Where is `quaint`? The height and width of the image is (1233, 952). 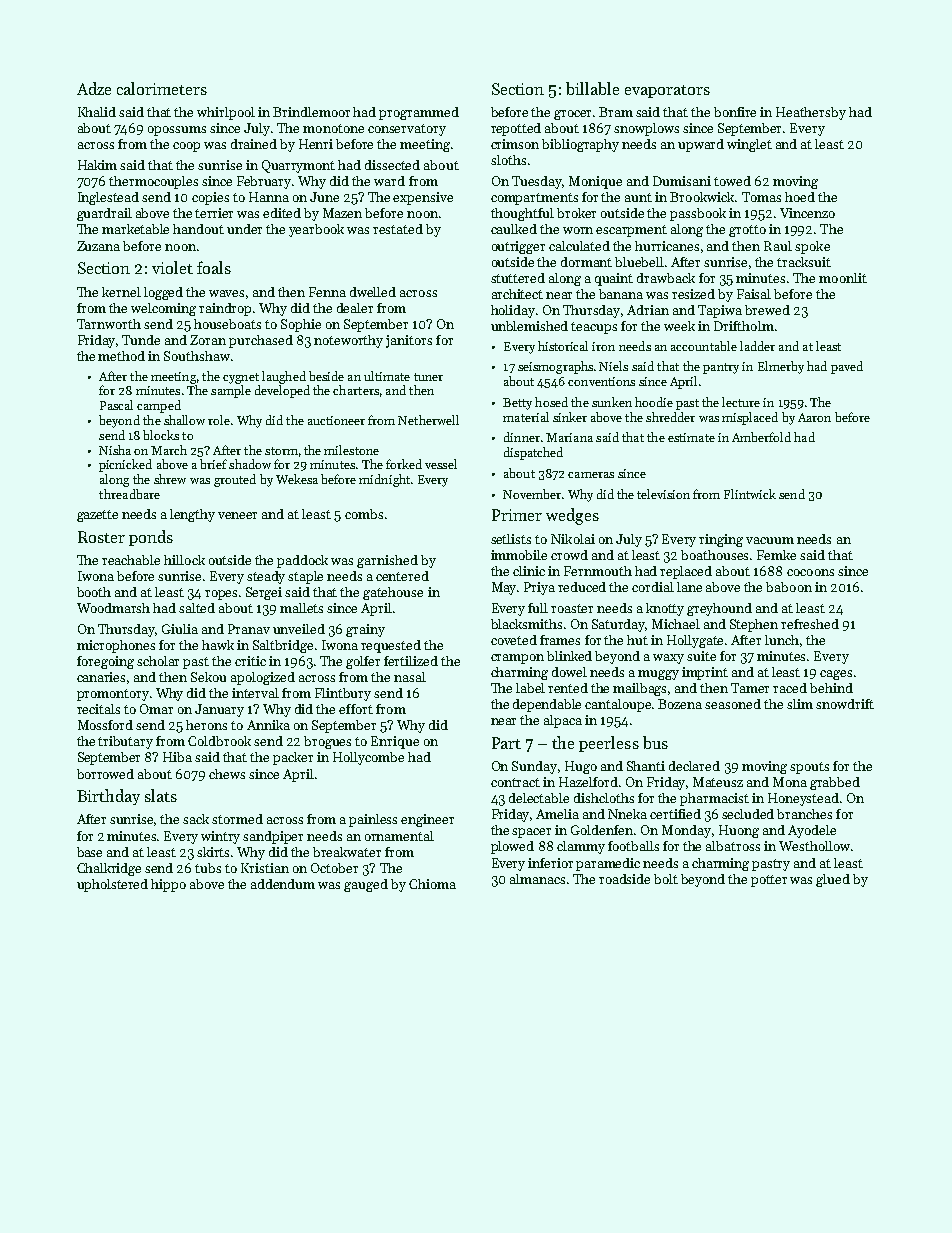
quaint is located at coordinates (614, 279).
